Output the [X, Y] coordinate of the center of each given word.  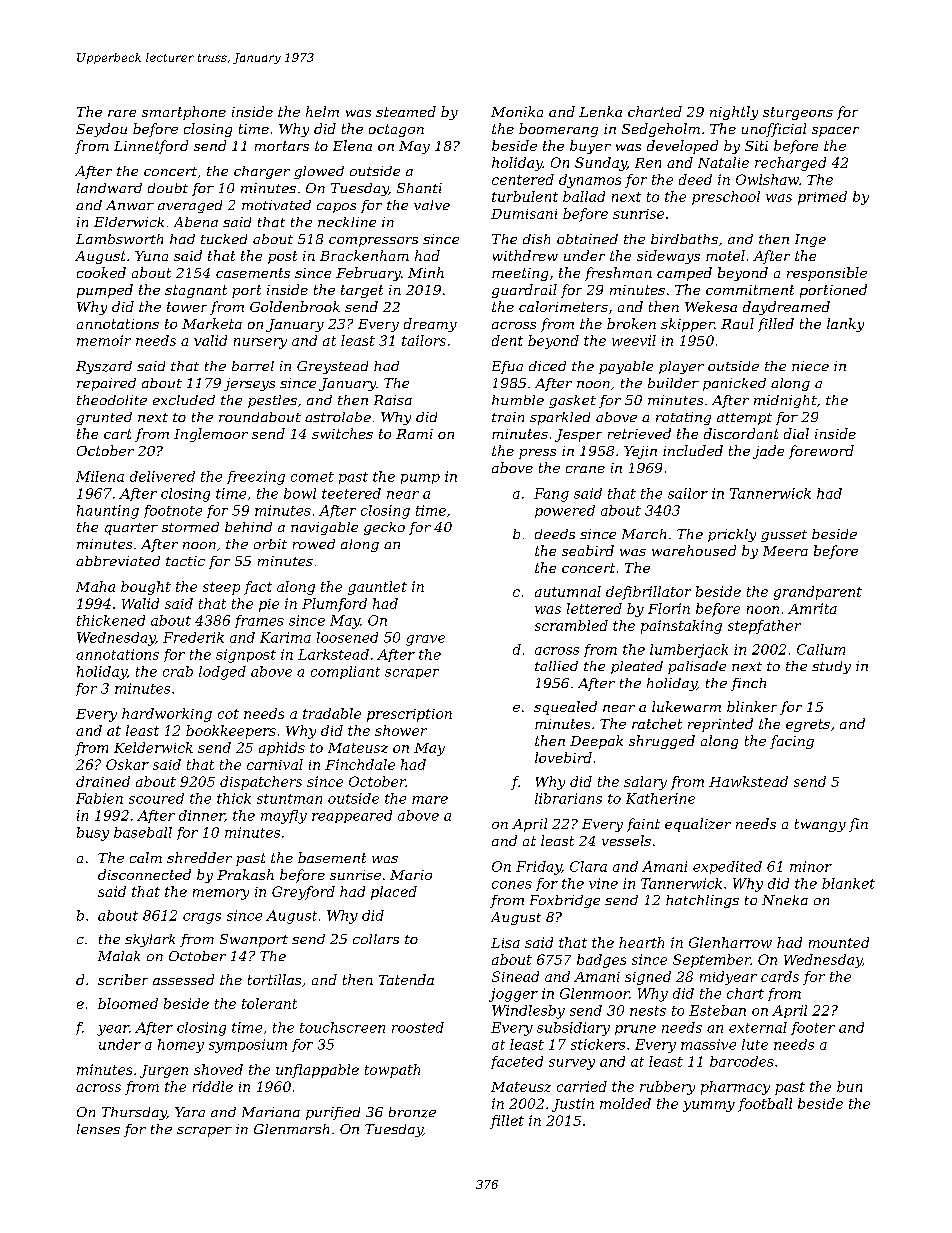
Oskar [127, 764]
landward [109, 188]
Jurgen [164, 1071]
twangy [820, 825]
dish [536, 239]
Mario [411, 875]
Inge [810, 240]
